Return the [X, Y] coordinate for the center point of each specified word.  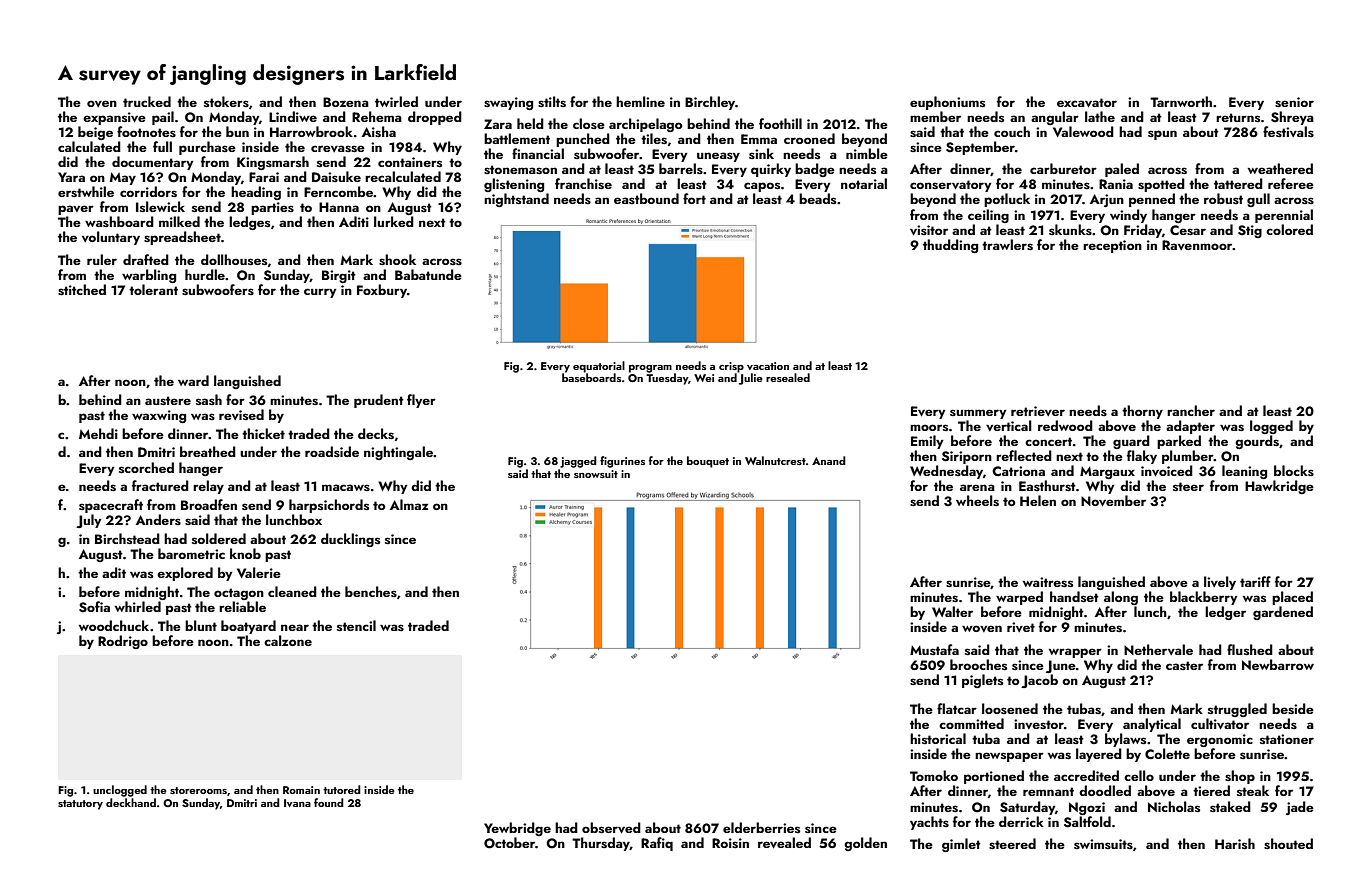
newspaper [1009, 757]
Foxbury [382, 291]
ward [193, 380]
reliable [242, 606]
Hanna [339, 207]
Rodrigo [123, 642]
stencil [356, 625]
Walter [952, 611]
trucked [147, 101]
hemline [640, 101]
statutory [80, 805]
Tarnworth [1181, 101]
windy [1128, 216]
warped [1019, 598]
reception [1112, 246]
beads [817, 198]
